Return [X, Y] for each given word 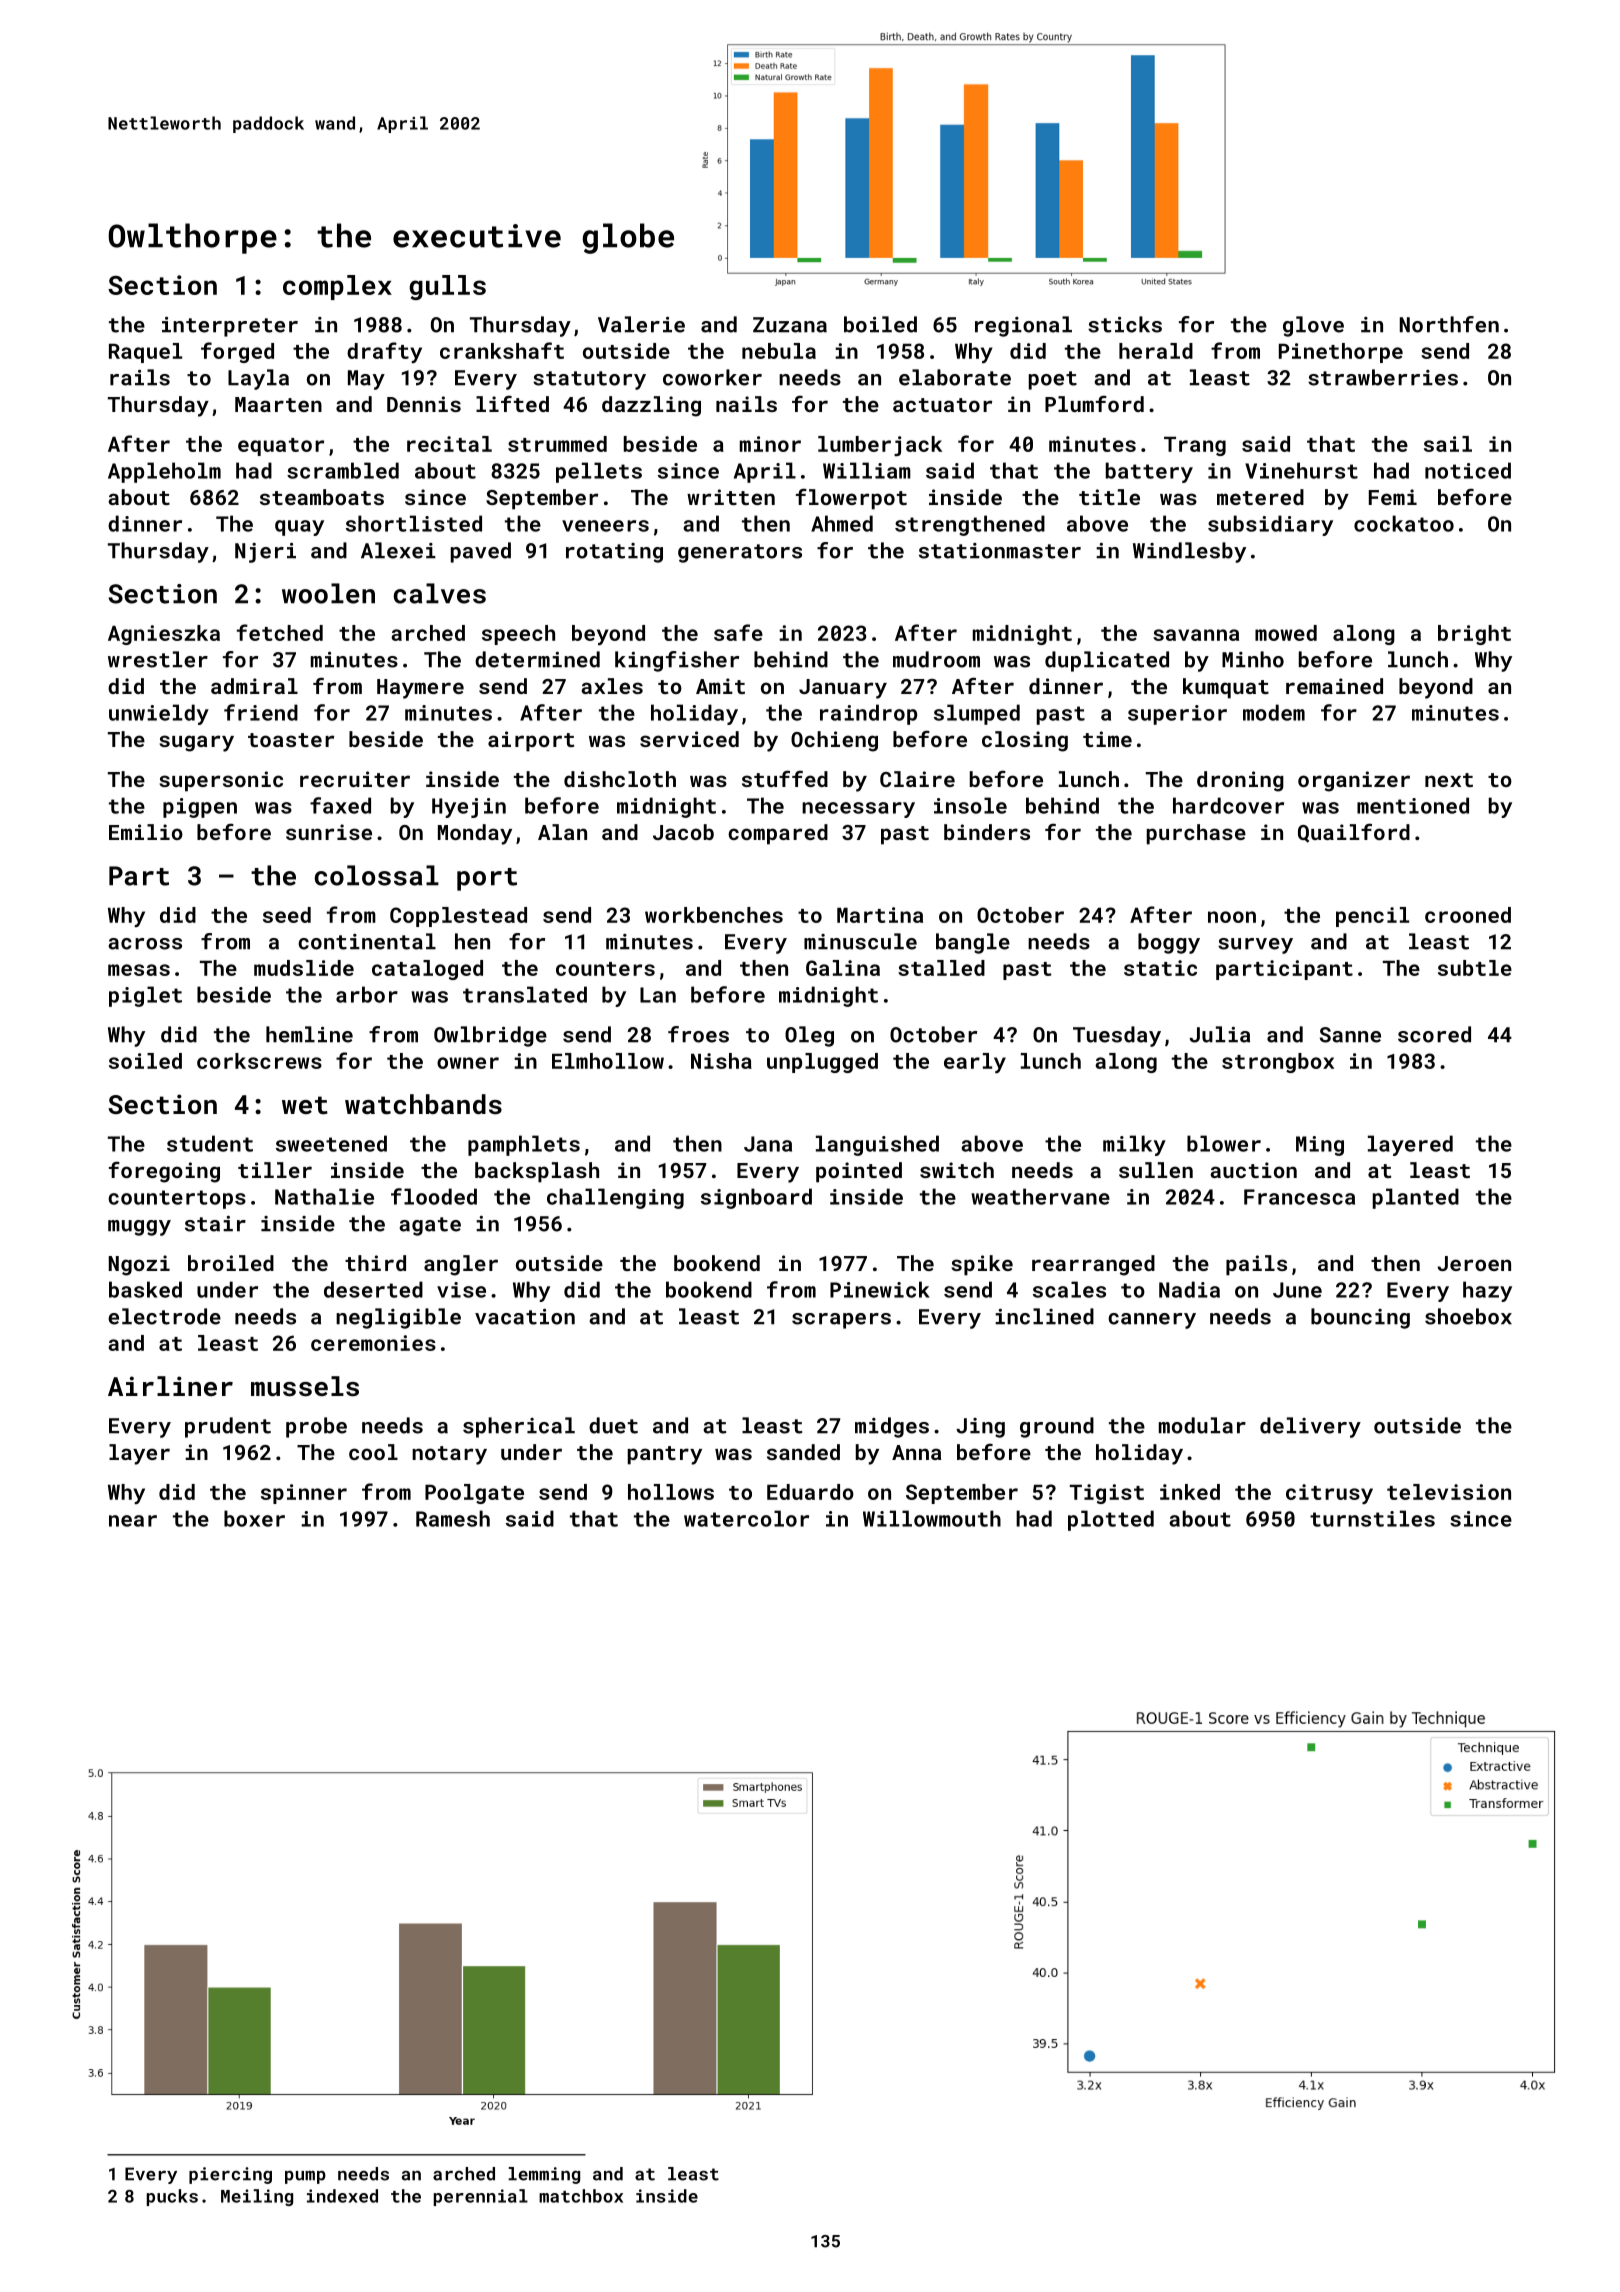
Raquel [145, 353]
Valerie [641, 324]
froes [698, 1034]
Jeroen [1474, 1263]
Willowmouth [932, 1518]
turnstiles [1372, 1518]
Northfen [1449, 324]
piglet [145, 996]
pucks [172, 2197]
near [133, 1521]
